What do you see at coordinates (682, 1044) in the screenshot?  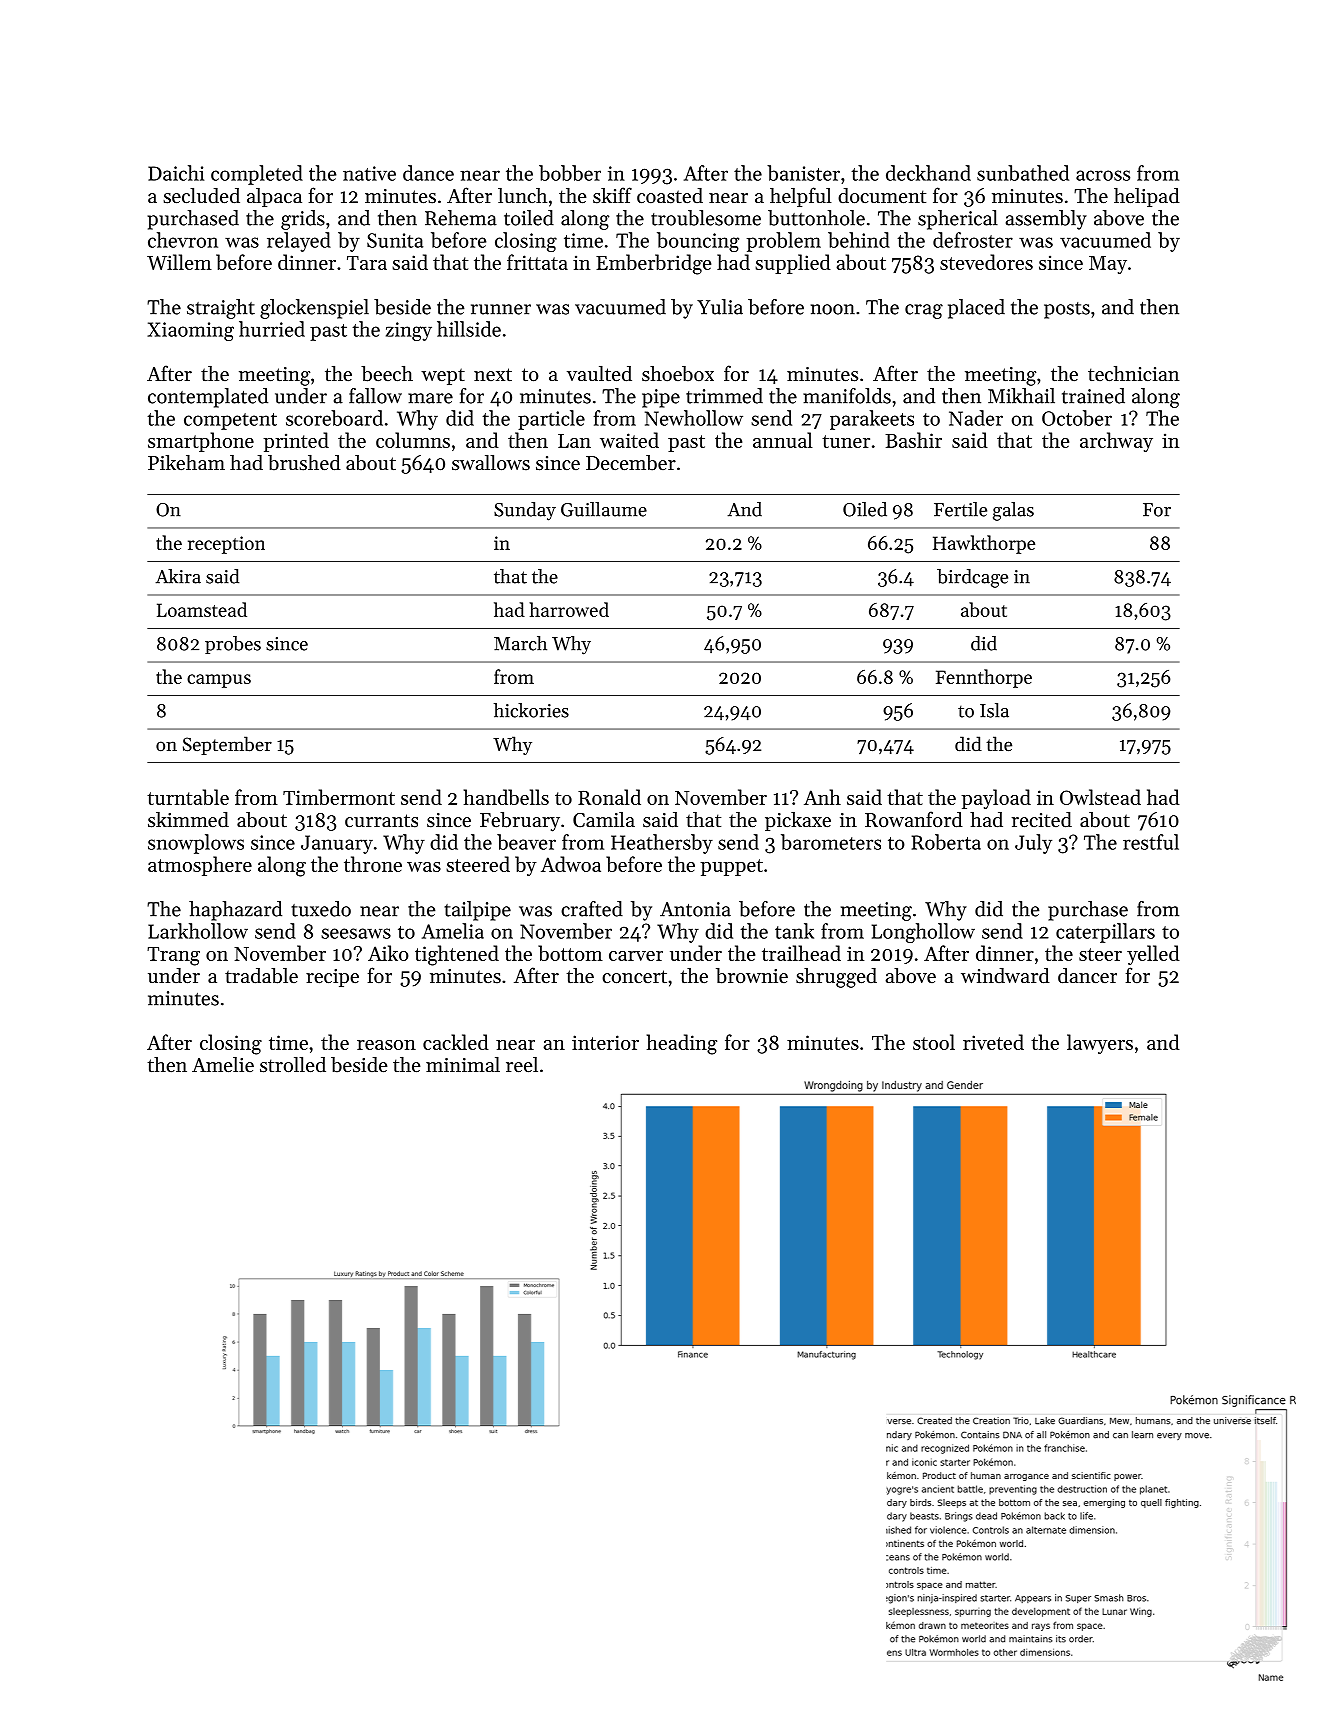 I see `heading` at bounding box center [682, 1044].
